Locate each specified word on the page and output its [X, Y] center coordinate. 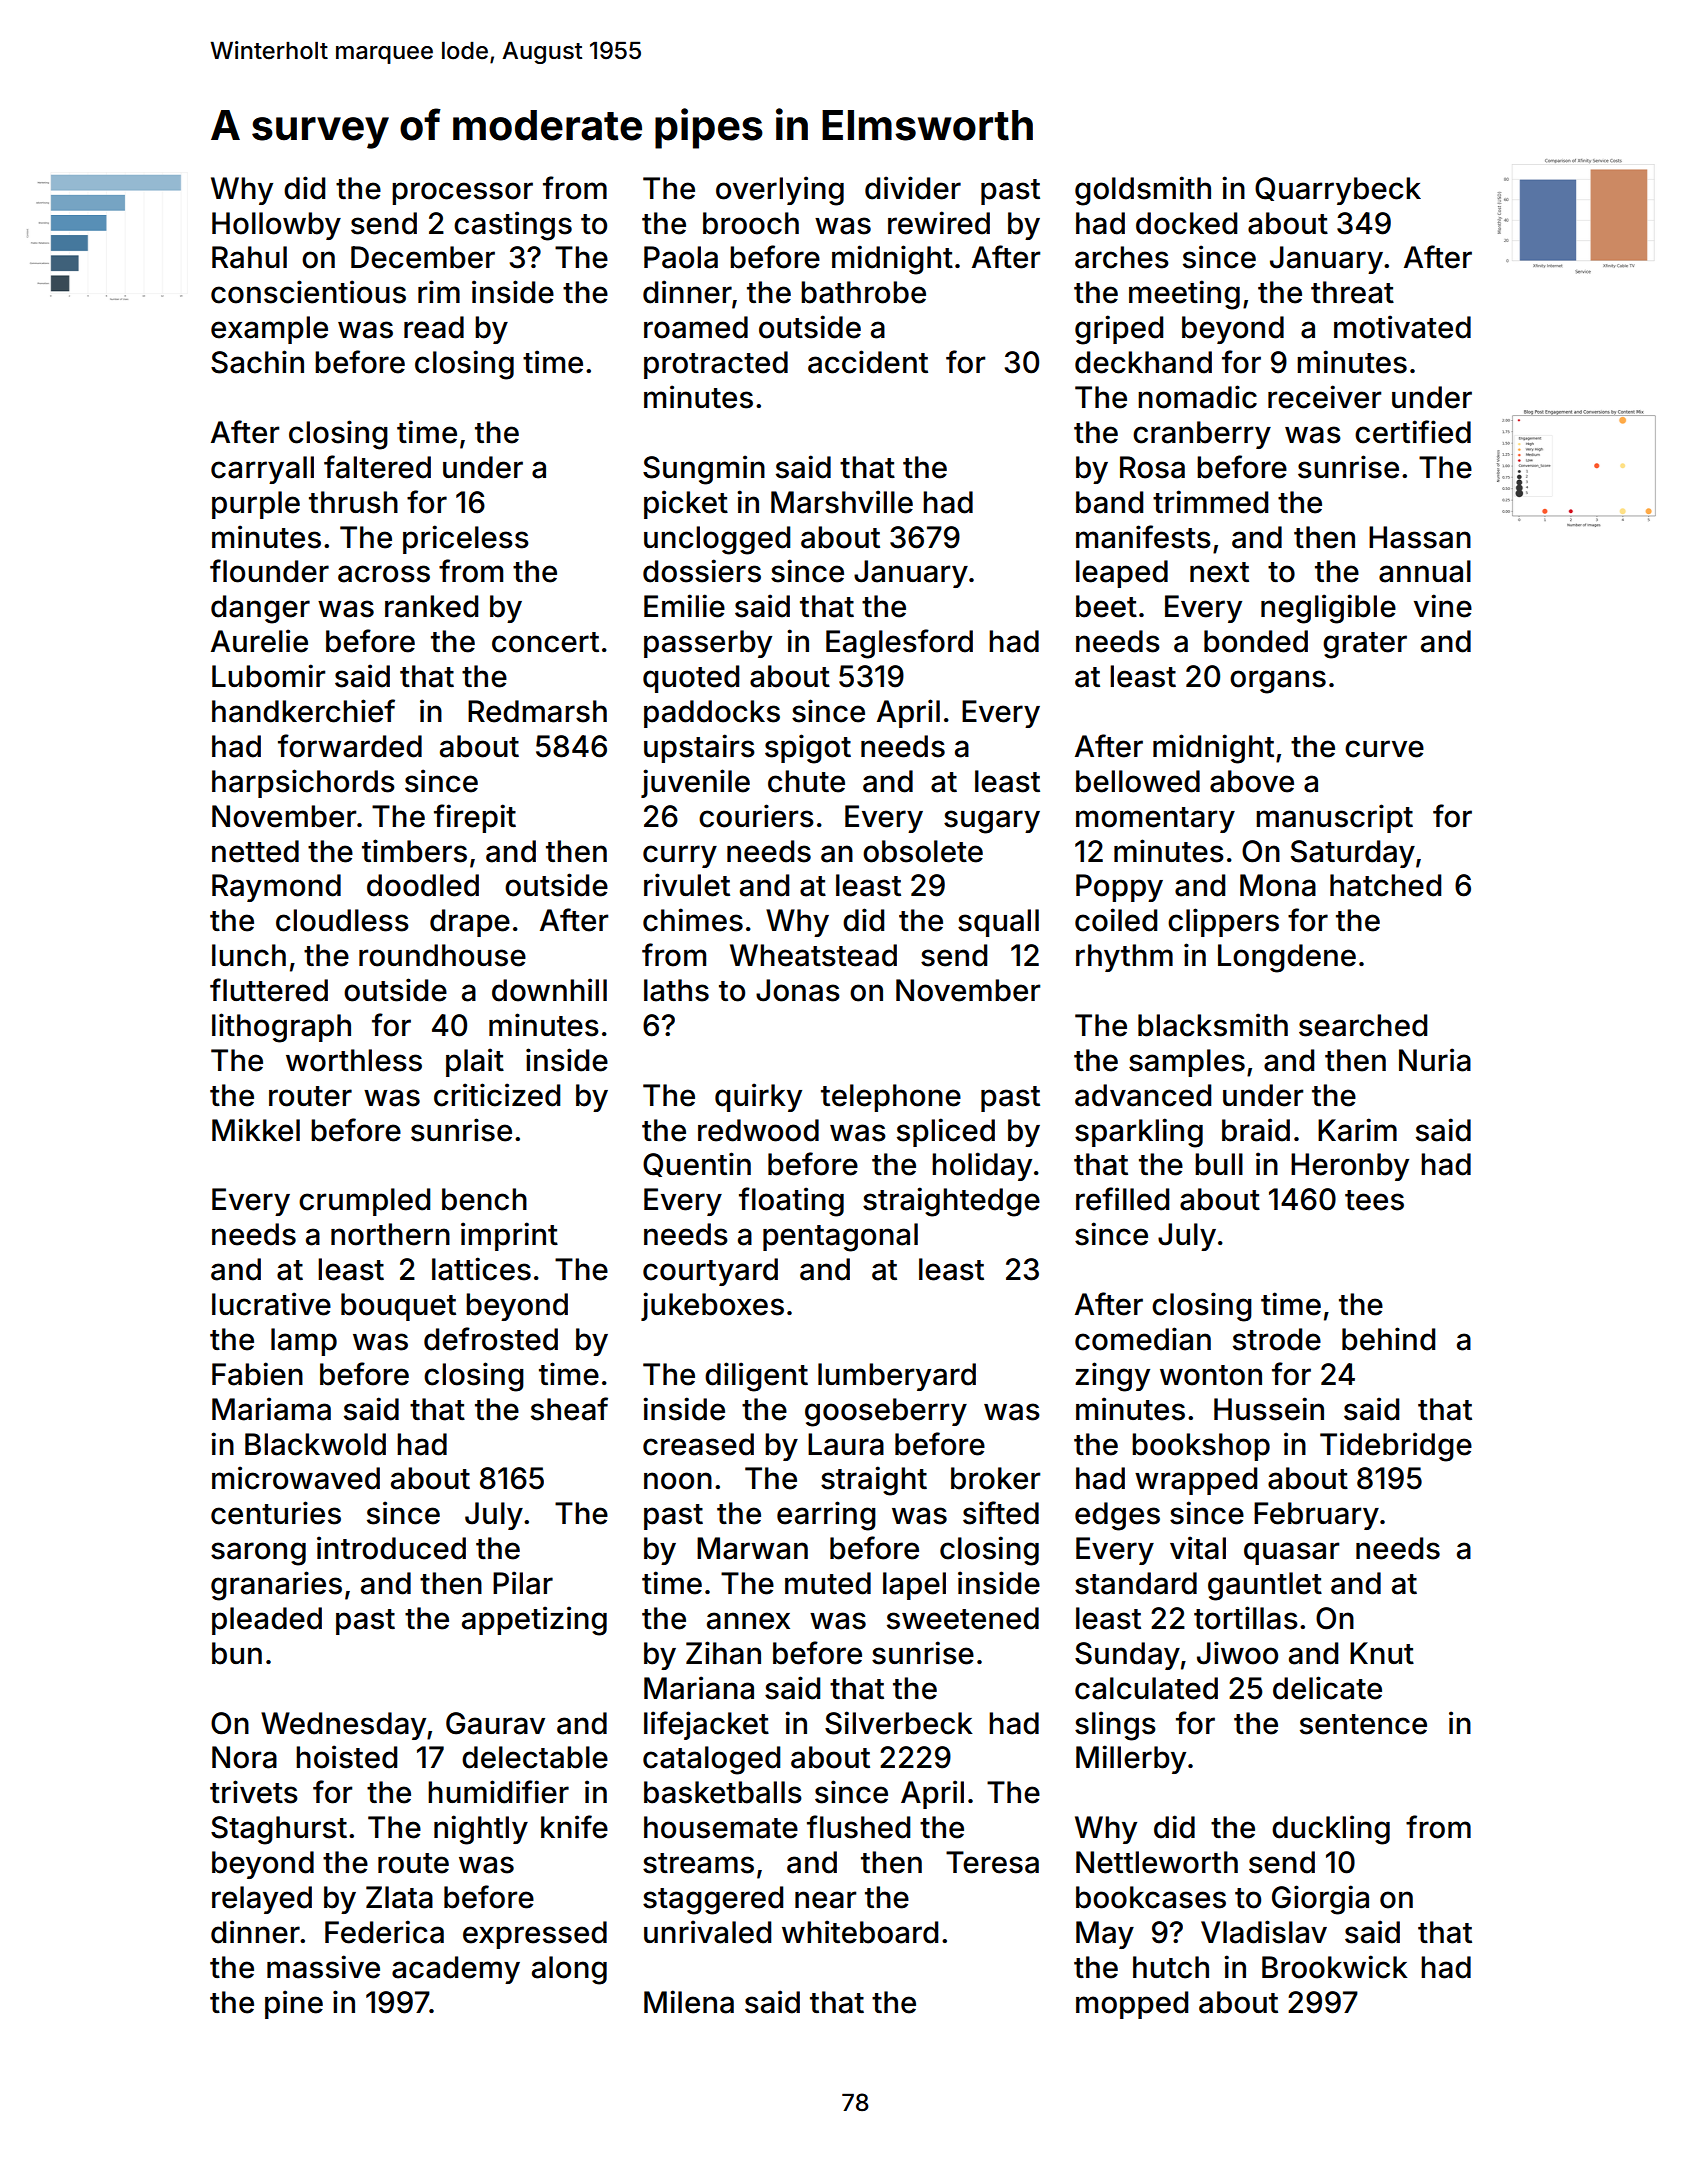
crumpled [364, 1202]
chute [806, 781]
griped [1119, 330]
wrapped [1196, 1481]
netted [255, 851]
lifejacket [706, 1725]
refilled [1122, 1199]
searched [1363, 1025]
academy [456, 1970]
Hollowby [276, 226]
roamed [696, 327]
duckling [1331, 1830]
